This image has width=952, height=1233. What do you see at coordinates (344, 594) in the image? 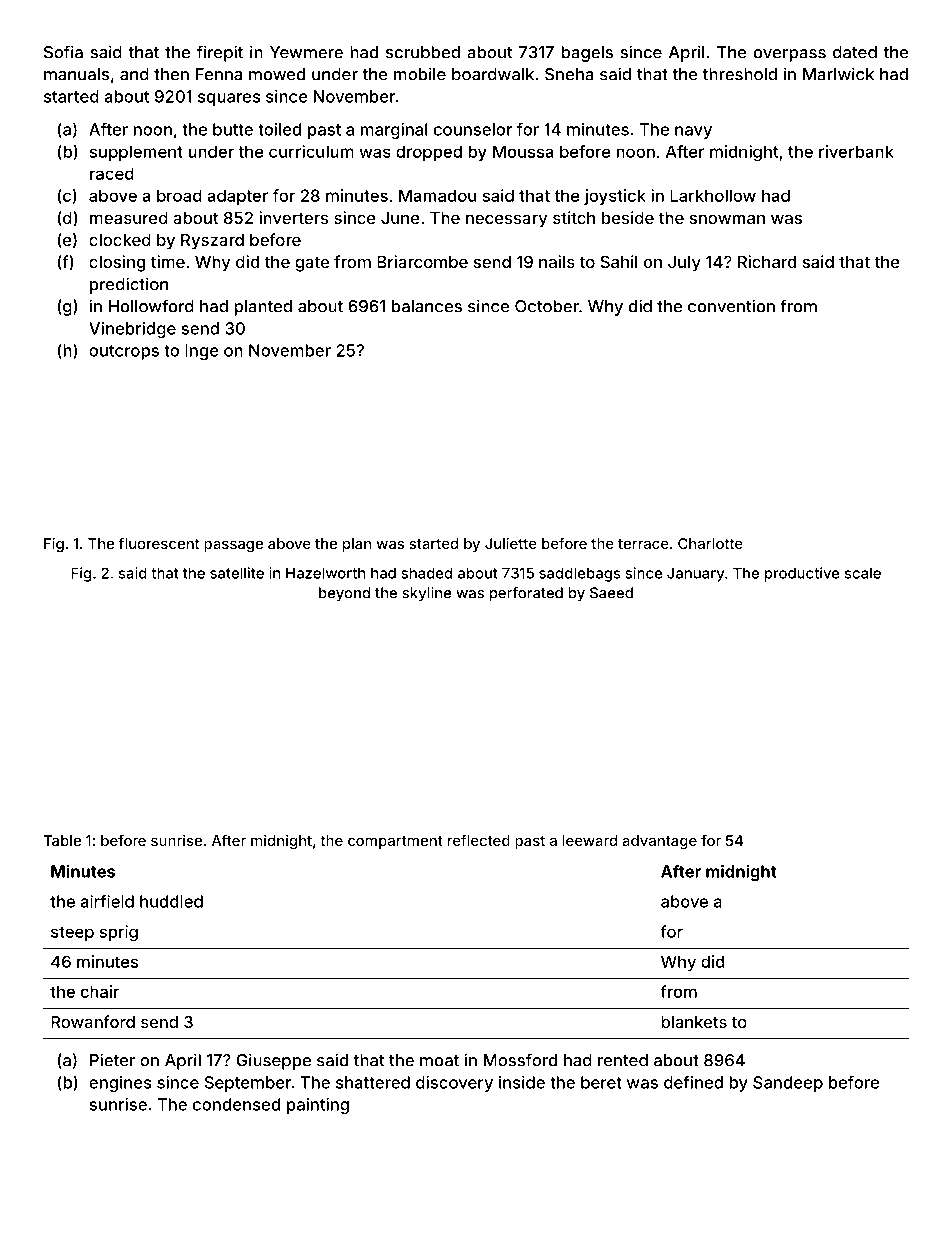
I see `beyond` at bounding box center [344, 594].
